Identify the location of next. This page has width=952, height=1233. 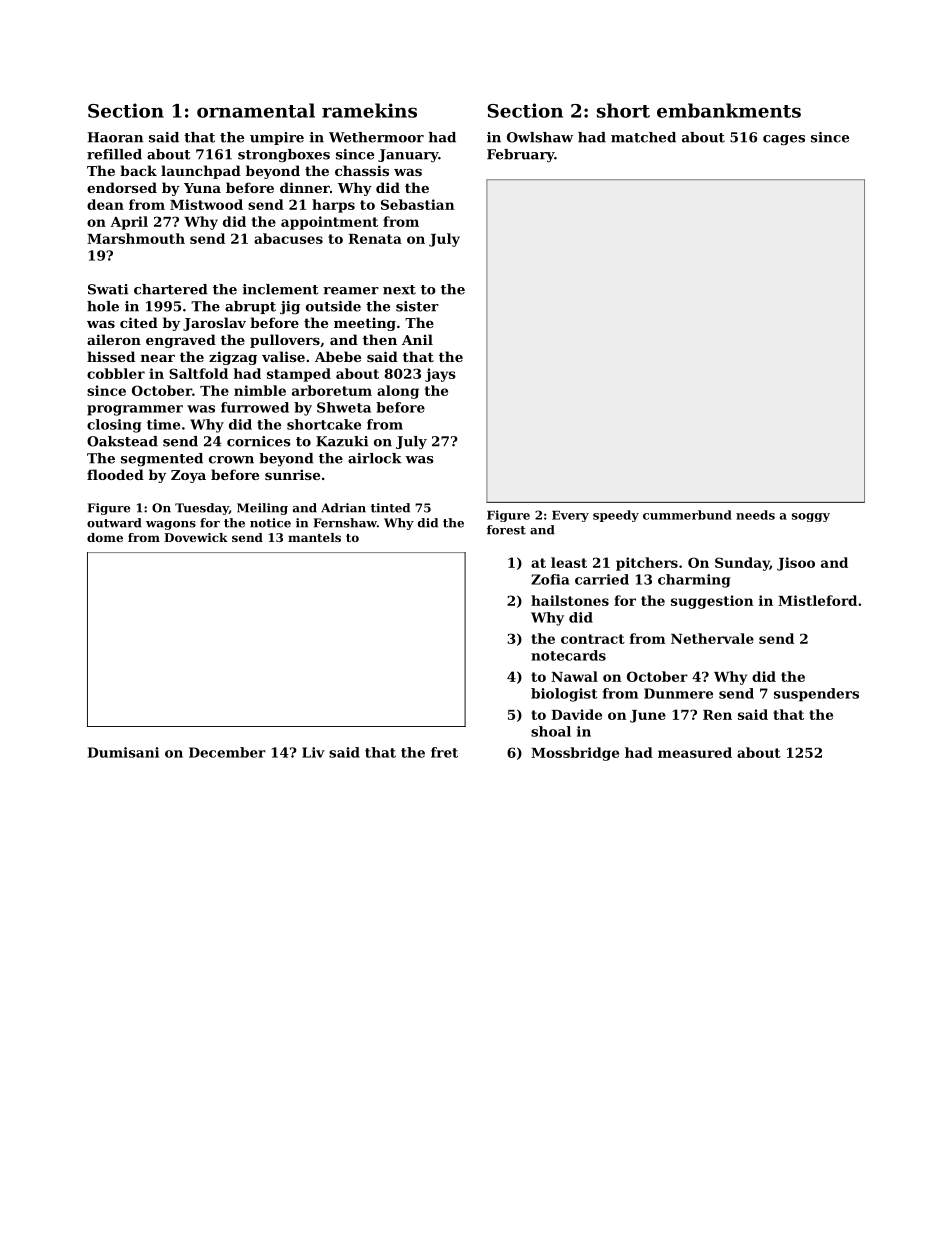
(399, 290).
